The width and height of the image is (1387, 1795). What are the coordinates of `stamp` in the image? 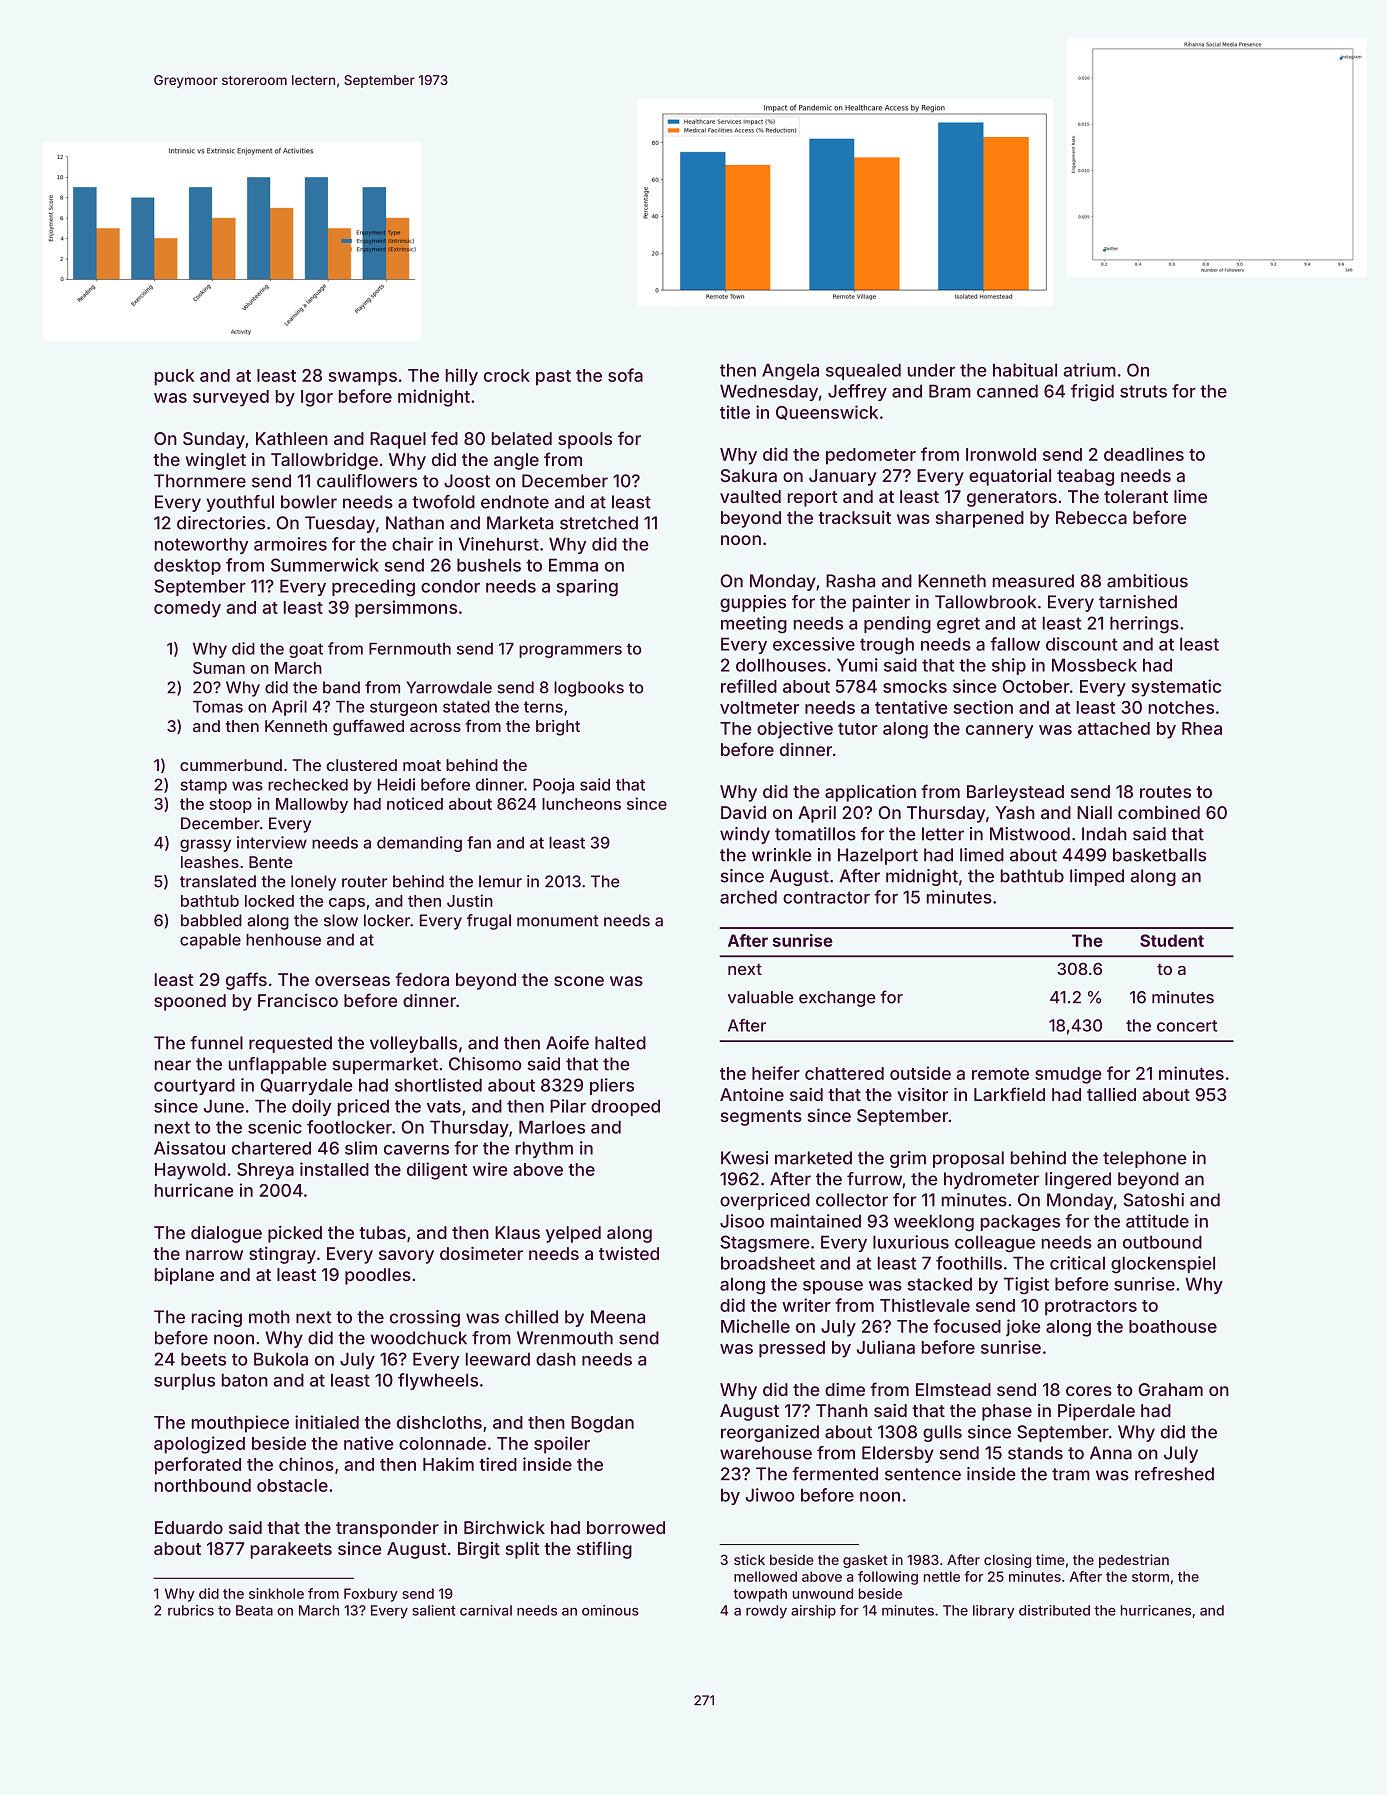 It's located at (203, 786).
